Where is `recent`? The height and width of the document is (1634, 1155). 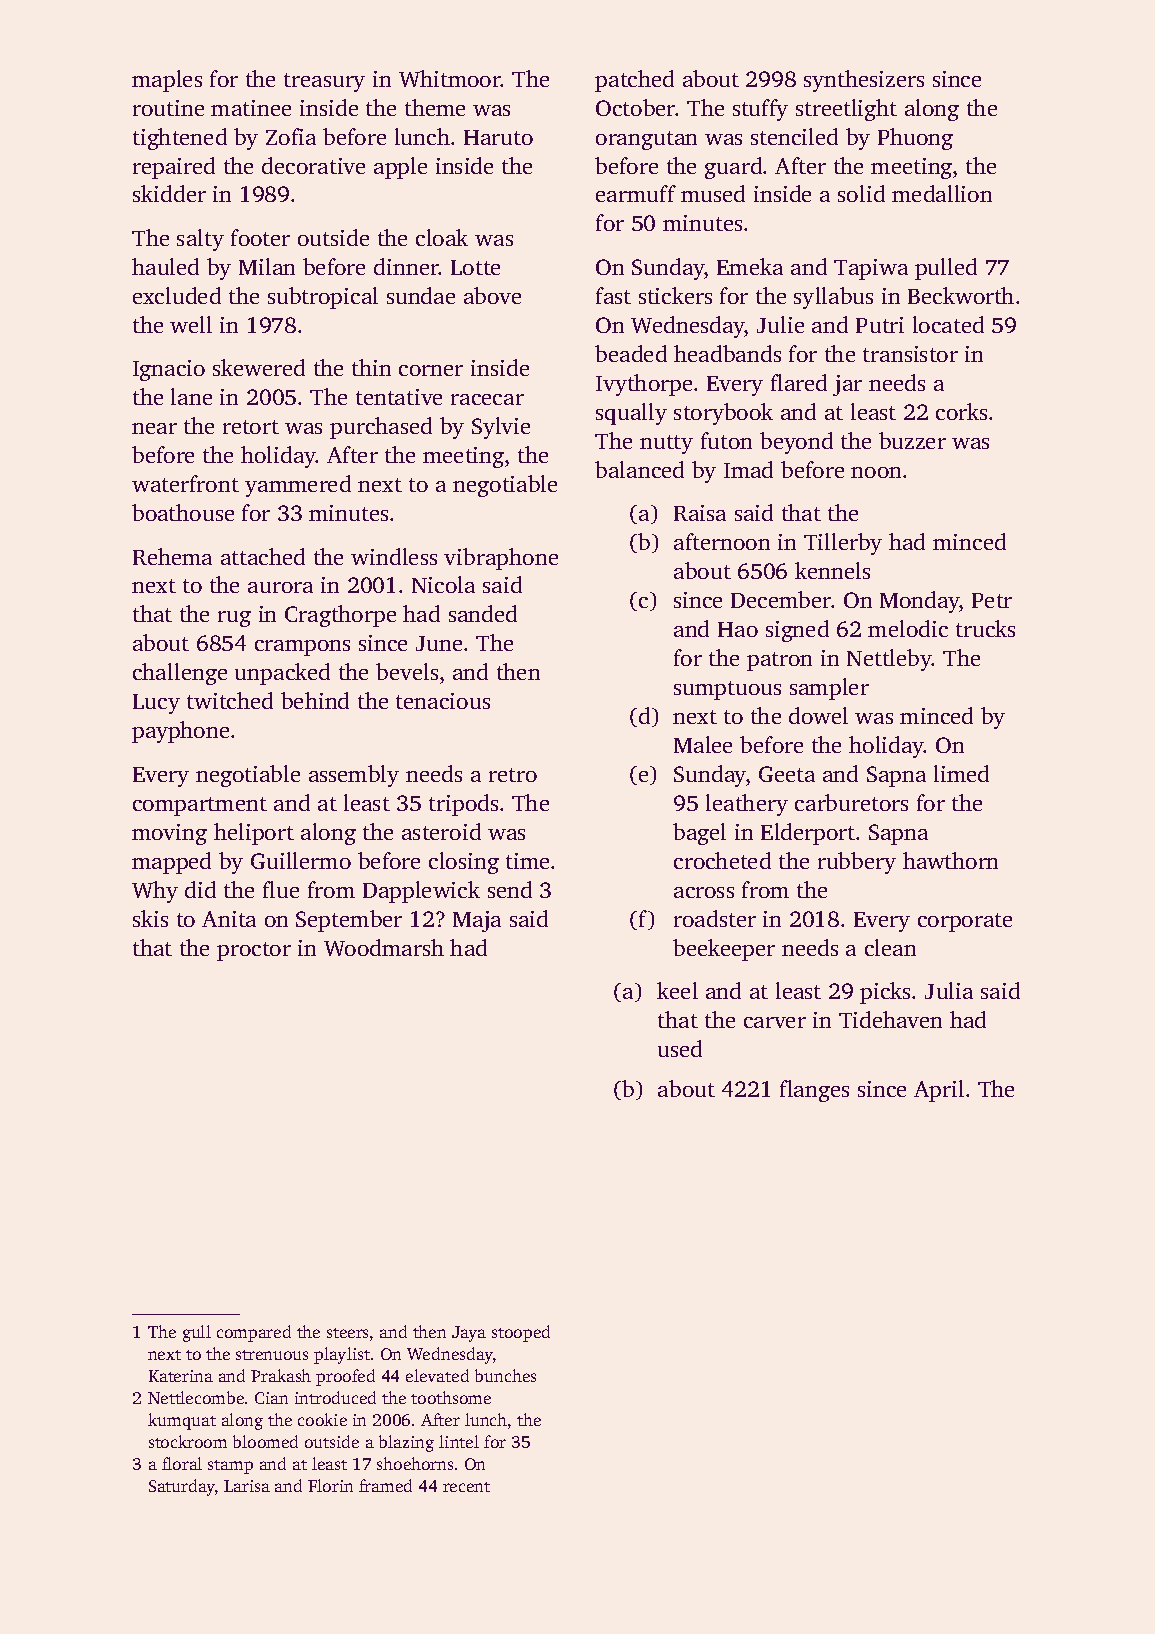 recent is located at coordinates (466, 1487).
